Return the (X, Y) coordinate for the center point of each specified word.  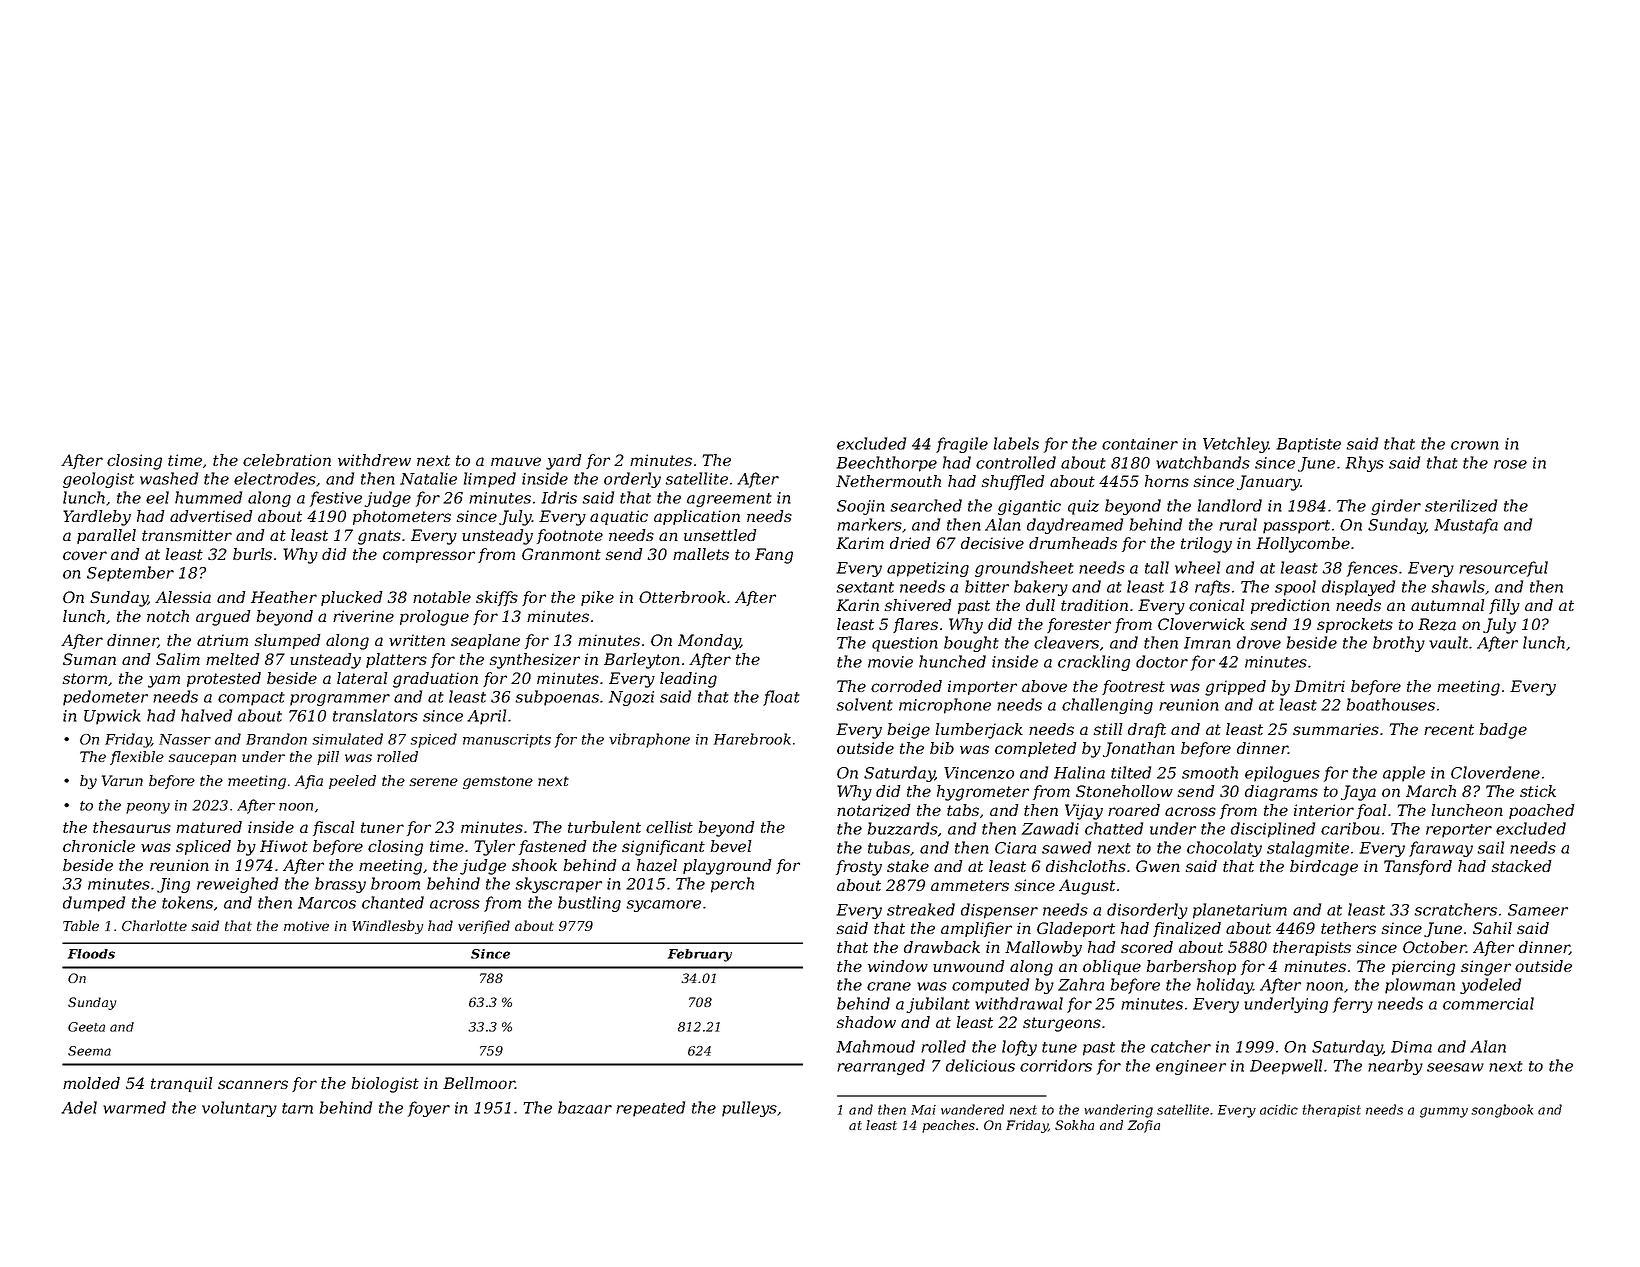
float (781, 698)
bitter (987, 586)
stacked (1522, 866)
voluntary (239, 1109)
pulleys (749, 1109)
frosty (859, 868)
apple (1404, 774)
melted (233, 659)
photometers (402, 517)
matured (209, 827)
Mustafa (1466, 526)
